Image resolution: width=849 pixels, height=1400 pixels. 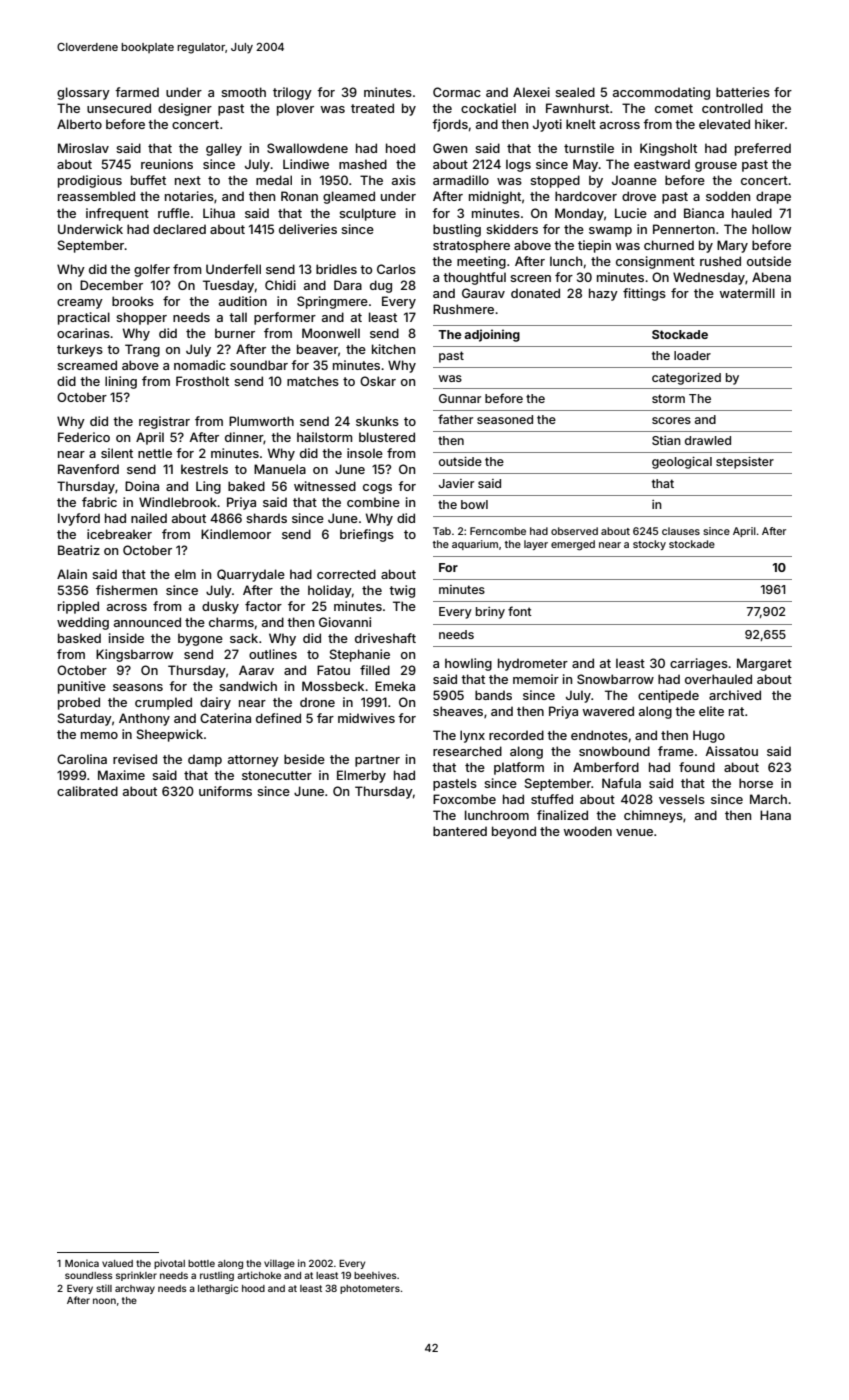 What do you see at coordinates (375, 1275) in the screenshot?
I see `beehives` at bounding box center [375, 1275].
